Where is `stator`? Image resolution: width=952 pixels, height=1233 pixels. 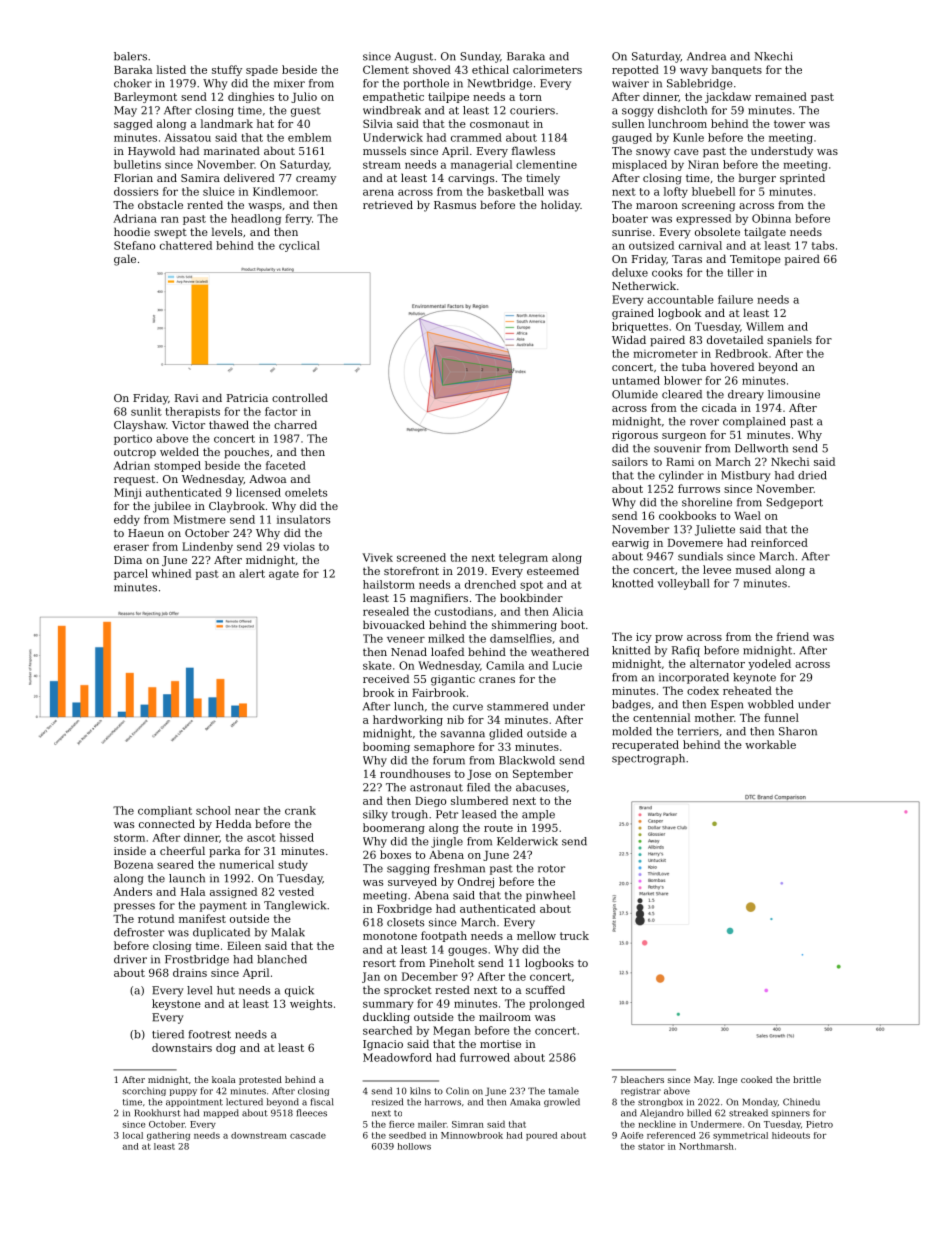
stator is located at coordinates (651, 1146).
